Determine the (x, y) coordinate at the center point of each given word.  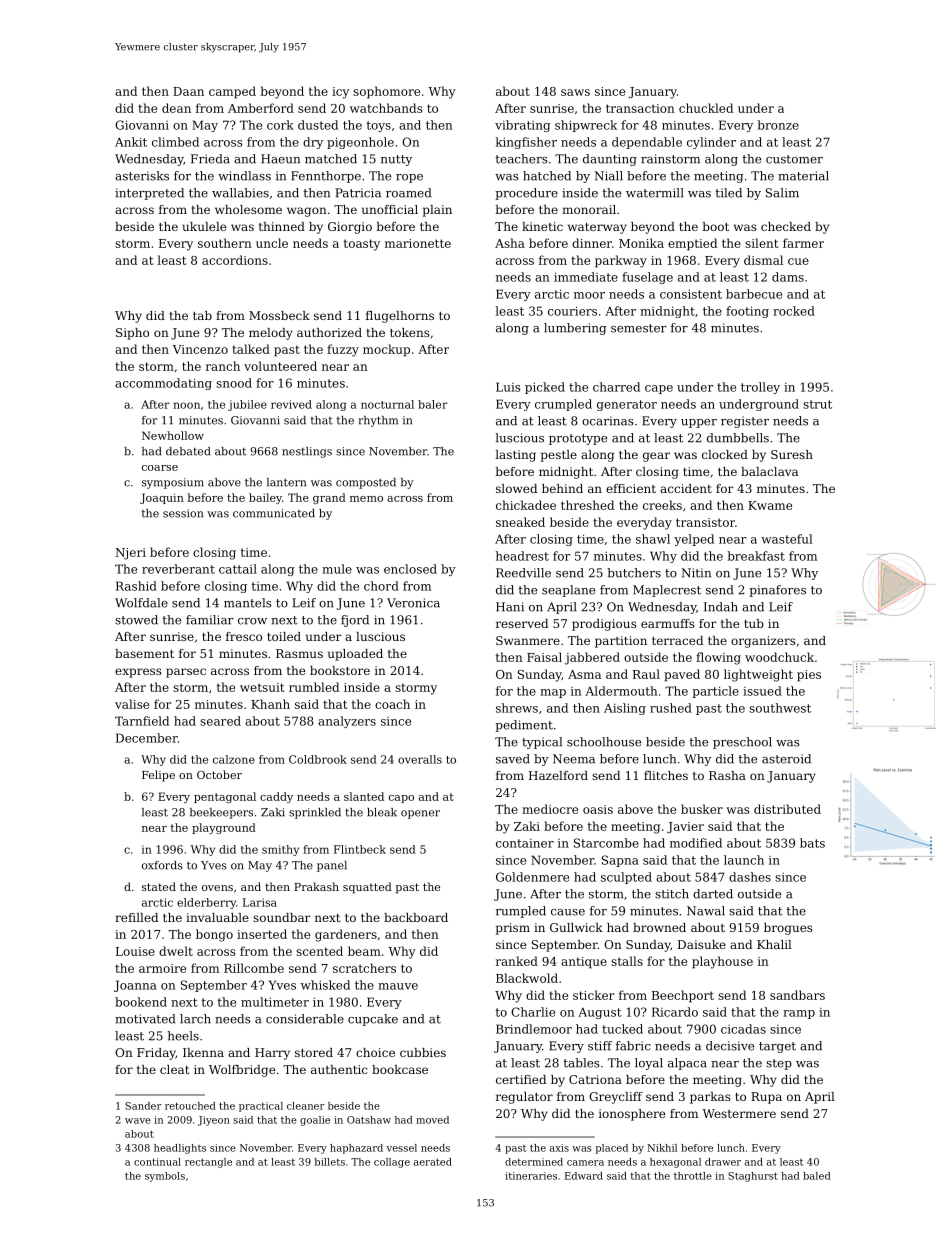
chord (381, 586)
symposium (173, 483)
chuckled (706, 108)
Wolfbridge (242, 1071)
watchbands (386, 108)
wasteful (787, 539)
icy (340, 93)
